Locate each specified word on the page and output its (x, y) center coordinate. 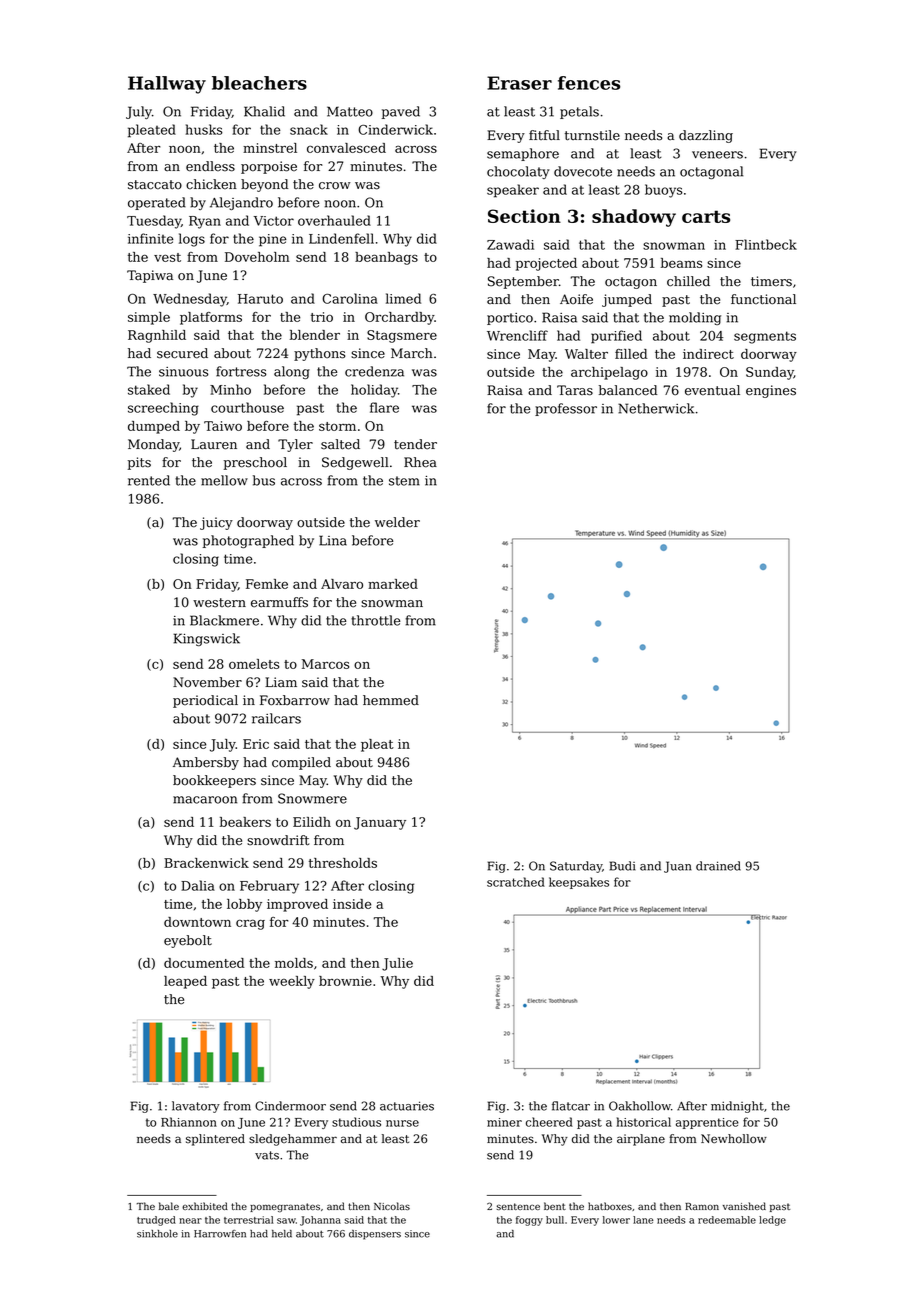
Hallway (167, 85)
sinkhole (157, 1234)
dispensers (375, 1235)
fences (589, 83)
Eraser (519, 83)
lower (616, 1220)
